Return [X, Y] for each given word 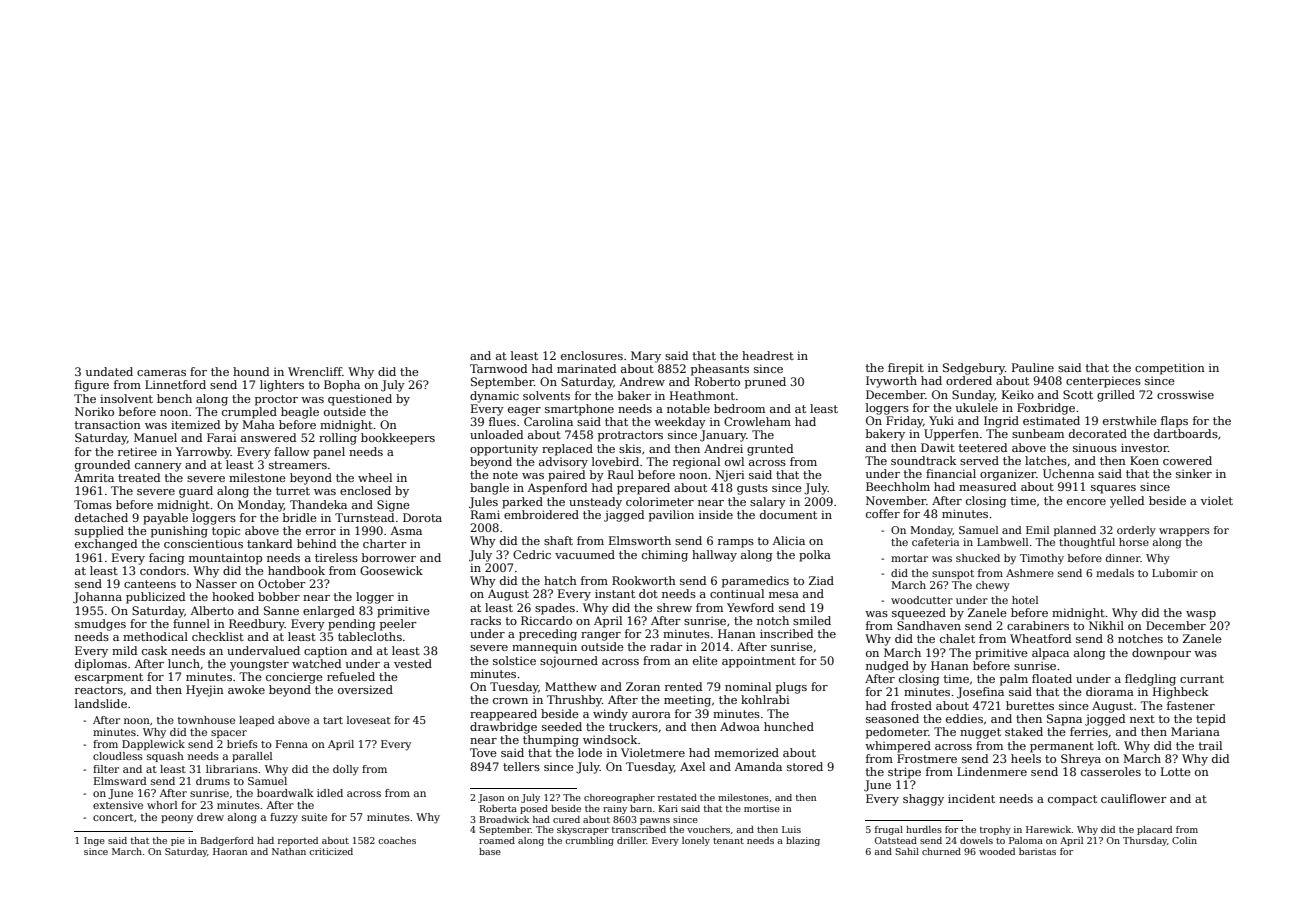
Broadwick [504, 819]
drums [213, 781]
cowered [1187, 460]
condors [163, 570]
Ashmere [1030, 573]
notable [688, 408]
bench [174, 398]
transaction [108, 424]
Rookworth [644, 580]
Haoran [230, 851]
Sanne [281, 610]
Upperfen [951, 435]
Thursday [1145, 841]
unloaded [496, 434]
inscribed [786, 633]
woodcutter [922, 600]
